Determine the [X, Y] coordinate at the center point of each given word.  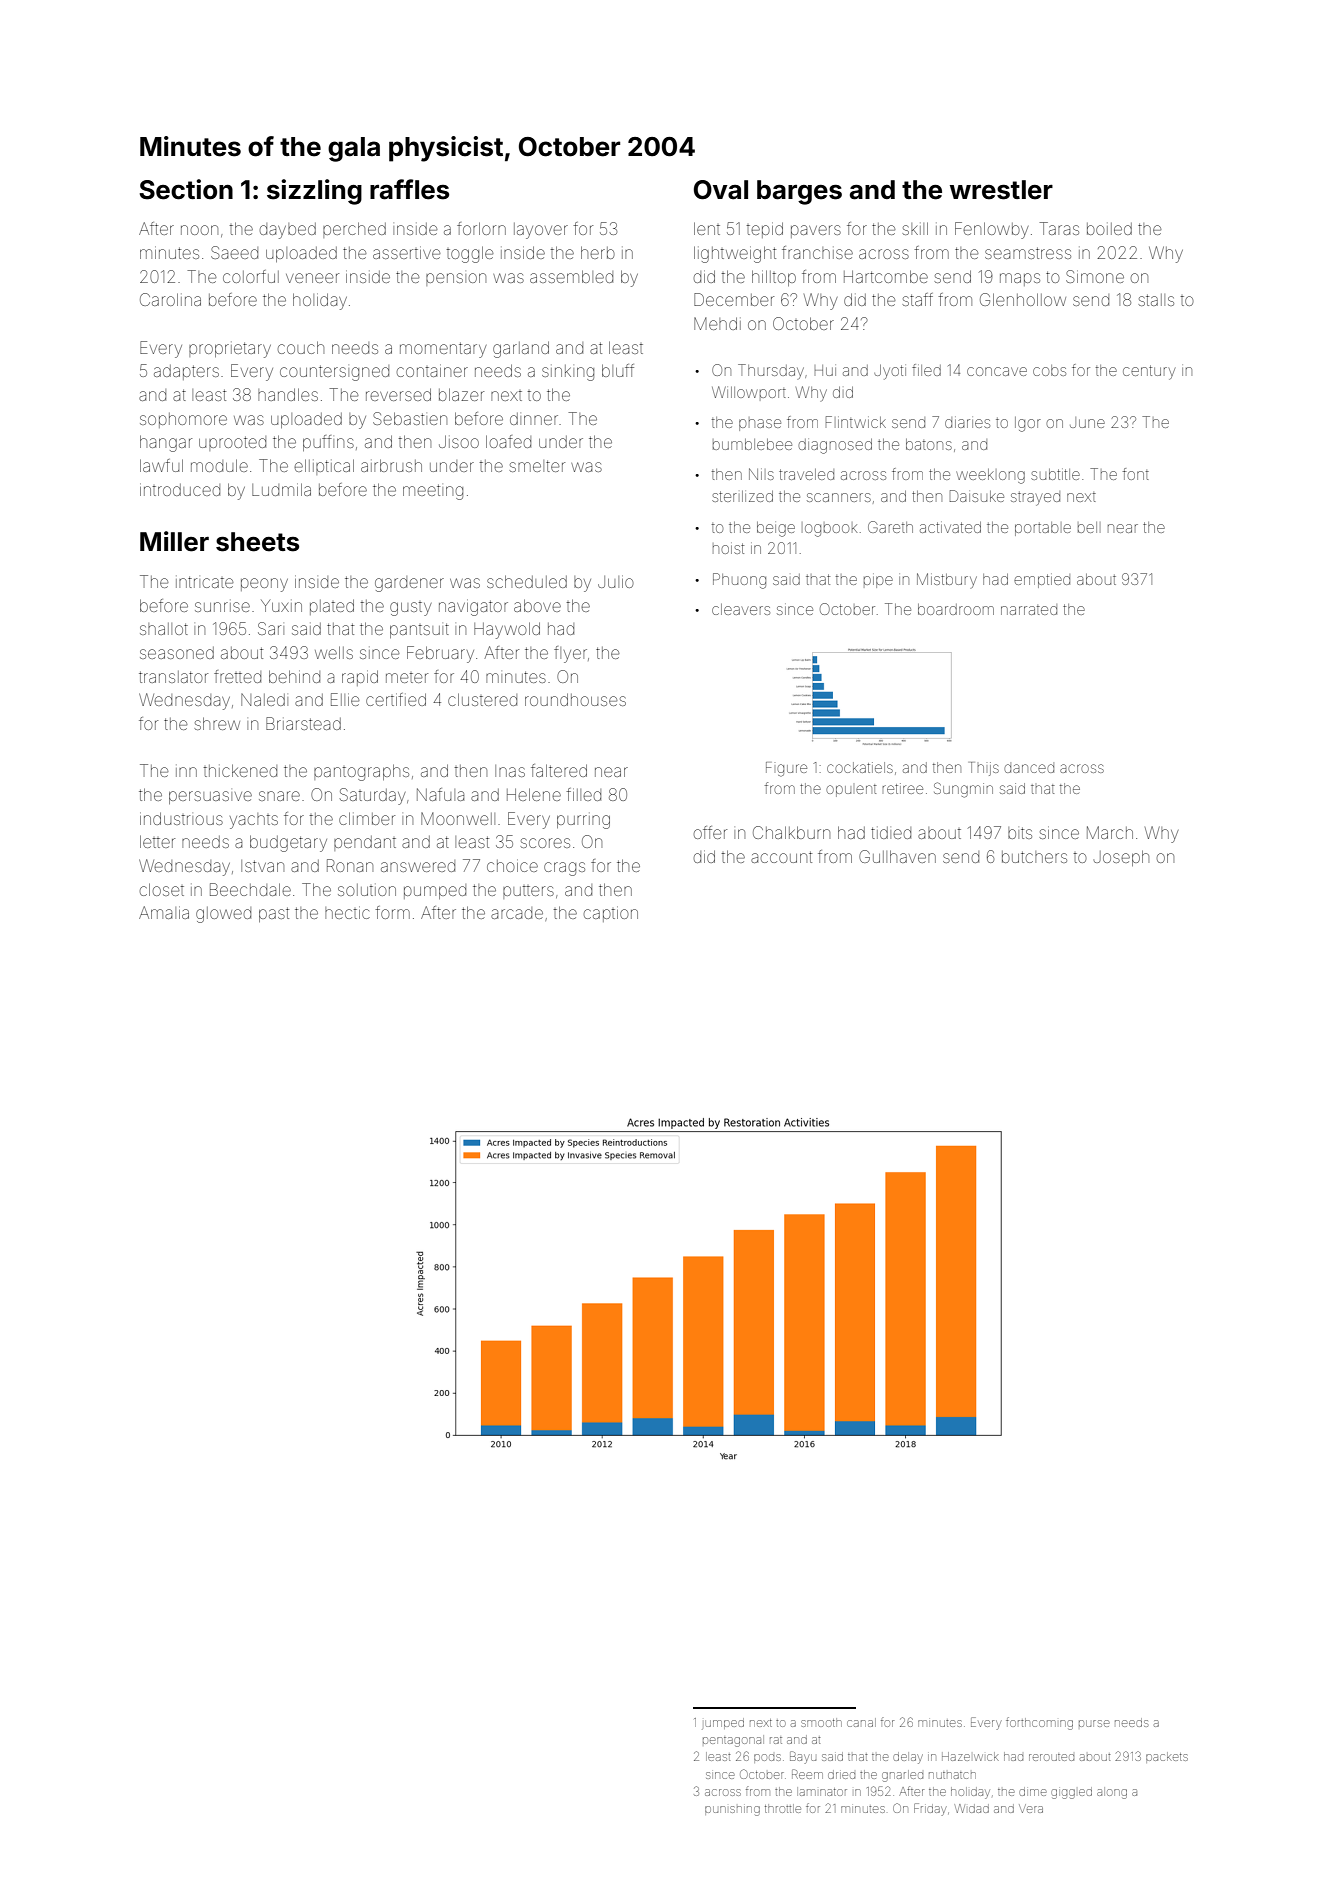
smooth [821, 1723]
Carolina [170, 299]
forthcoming [1039, 1723]
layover [541, 231]
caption [611, 914]
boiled [1109, 229]
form [392, 912]
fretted [237, 676]
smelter [537, 466]
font [1136, 474]
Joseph [1121, 858]
